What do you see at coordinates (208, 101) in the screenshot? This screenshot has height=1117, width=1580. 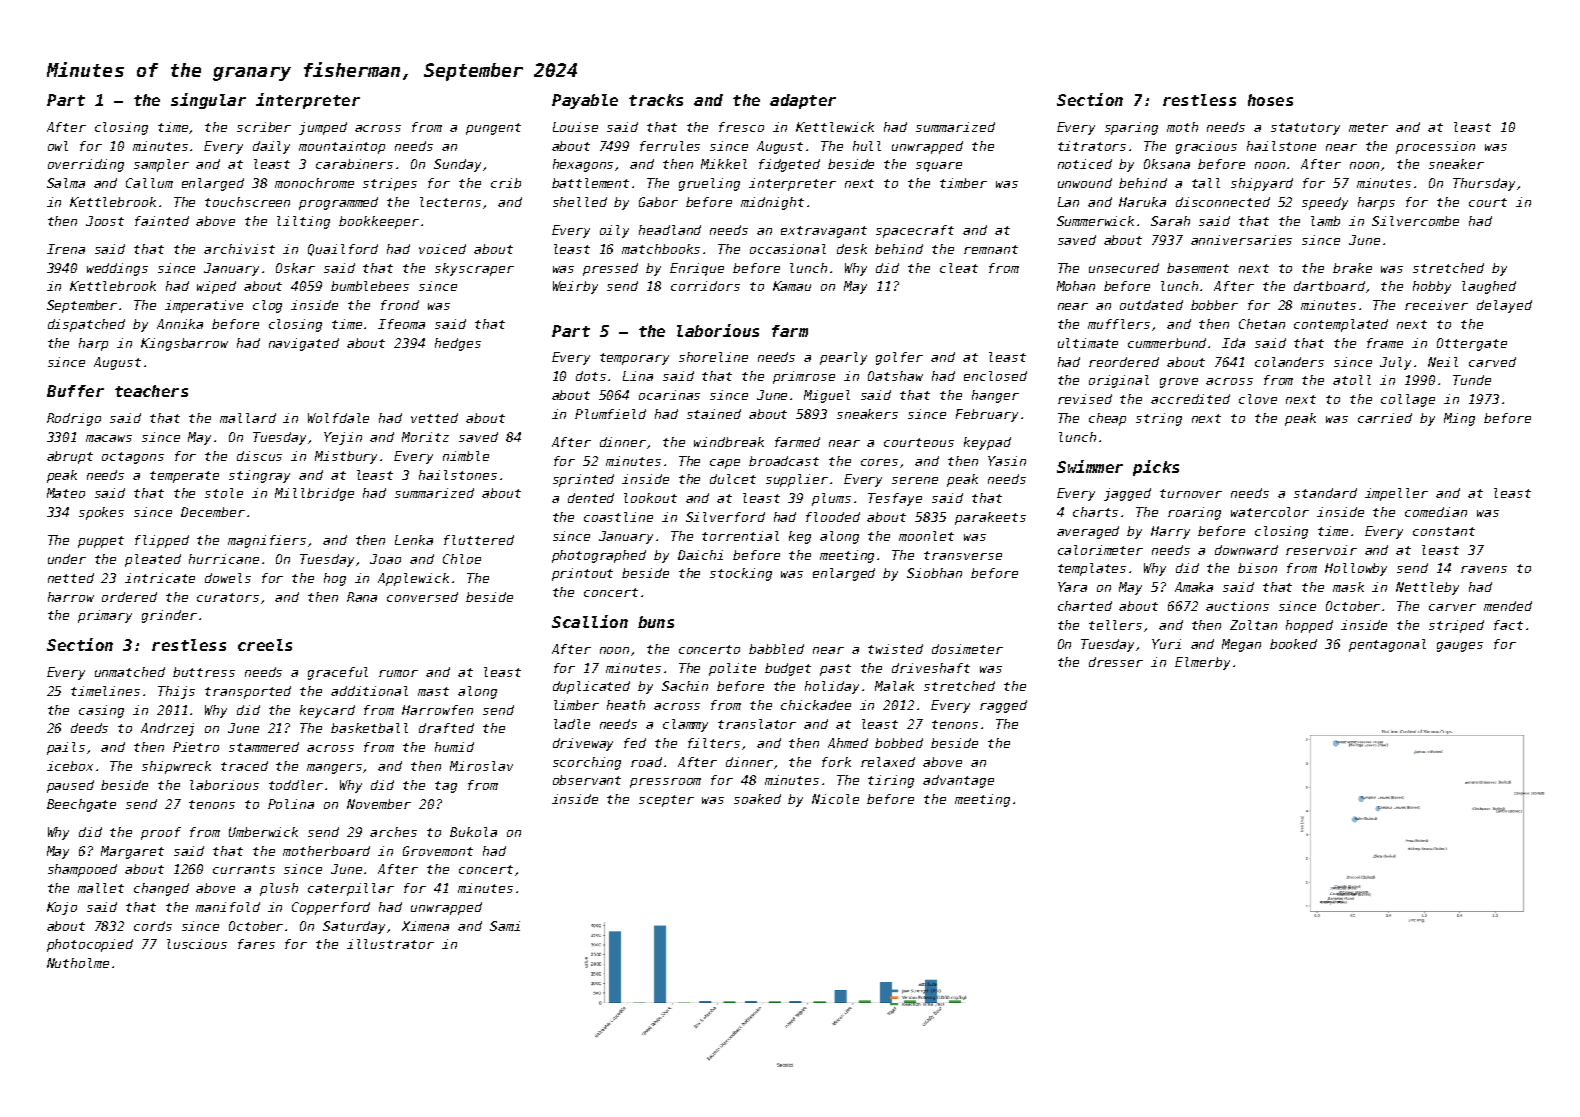 I see `singular` at bounding box center [208, 101].
